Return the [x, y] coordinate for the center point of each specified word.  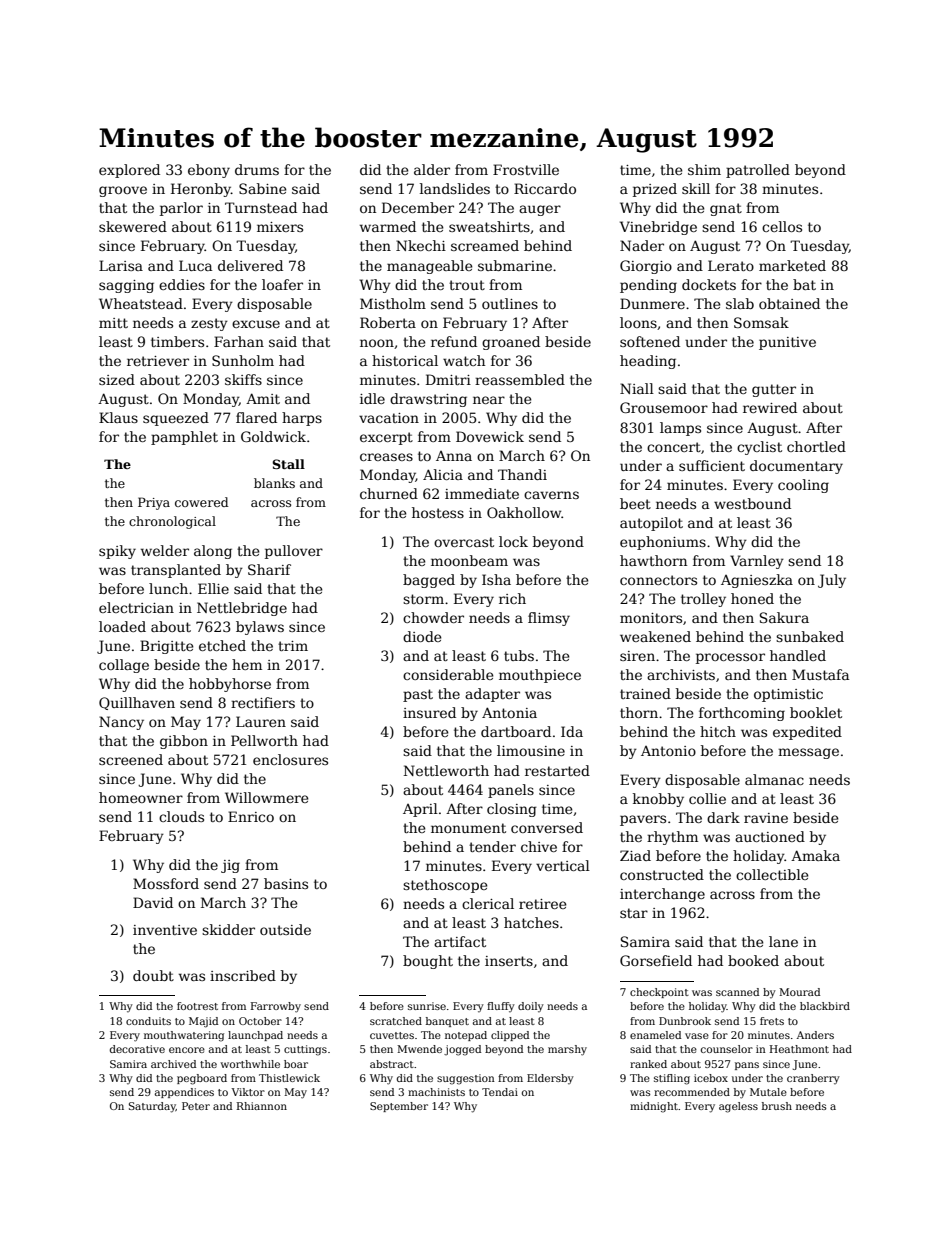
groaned [511, 343]
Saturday [152, 1107]
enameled [655, 1035]
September [399, 1107]
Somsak [761, 322]
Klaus [118, 417]
